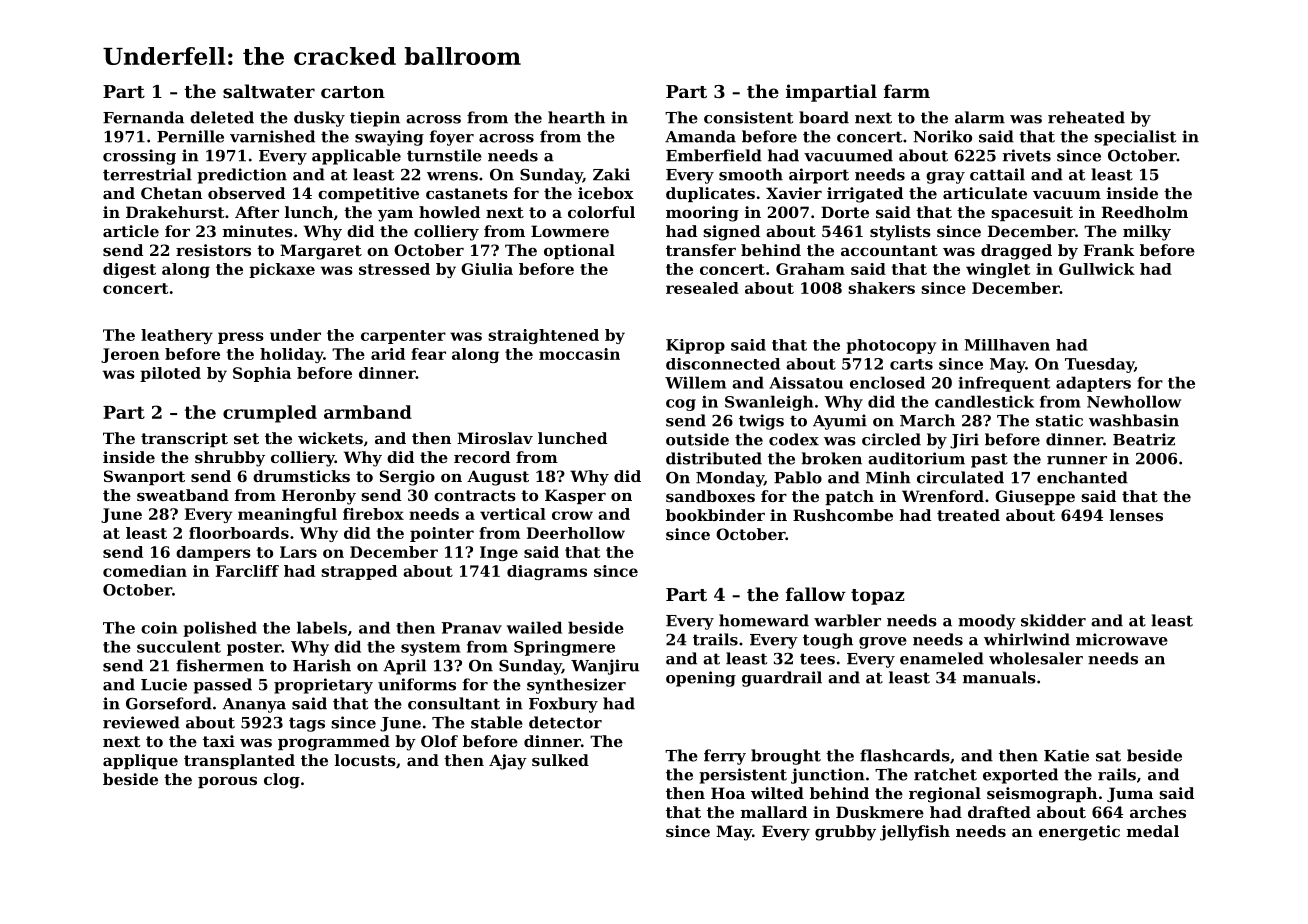 This screenshot has height=924, width=1308. What do you see at coordinates (701, 250) in the screenshot?
I see `transfer` at bounding box center [701, 250].
